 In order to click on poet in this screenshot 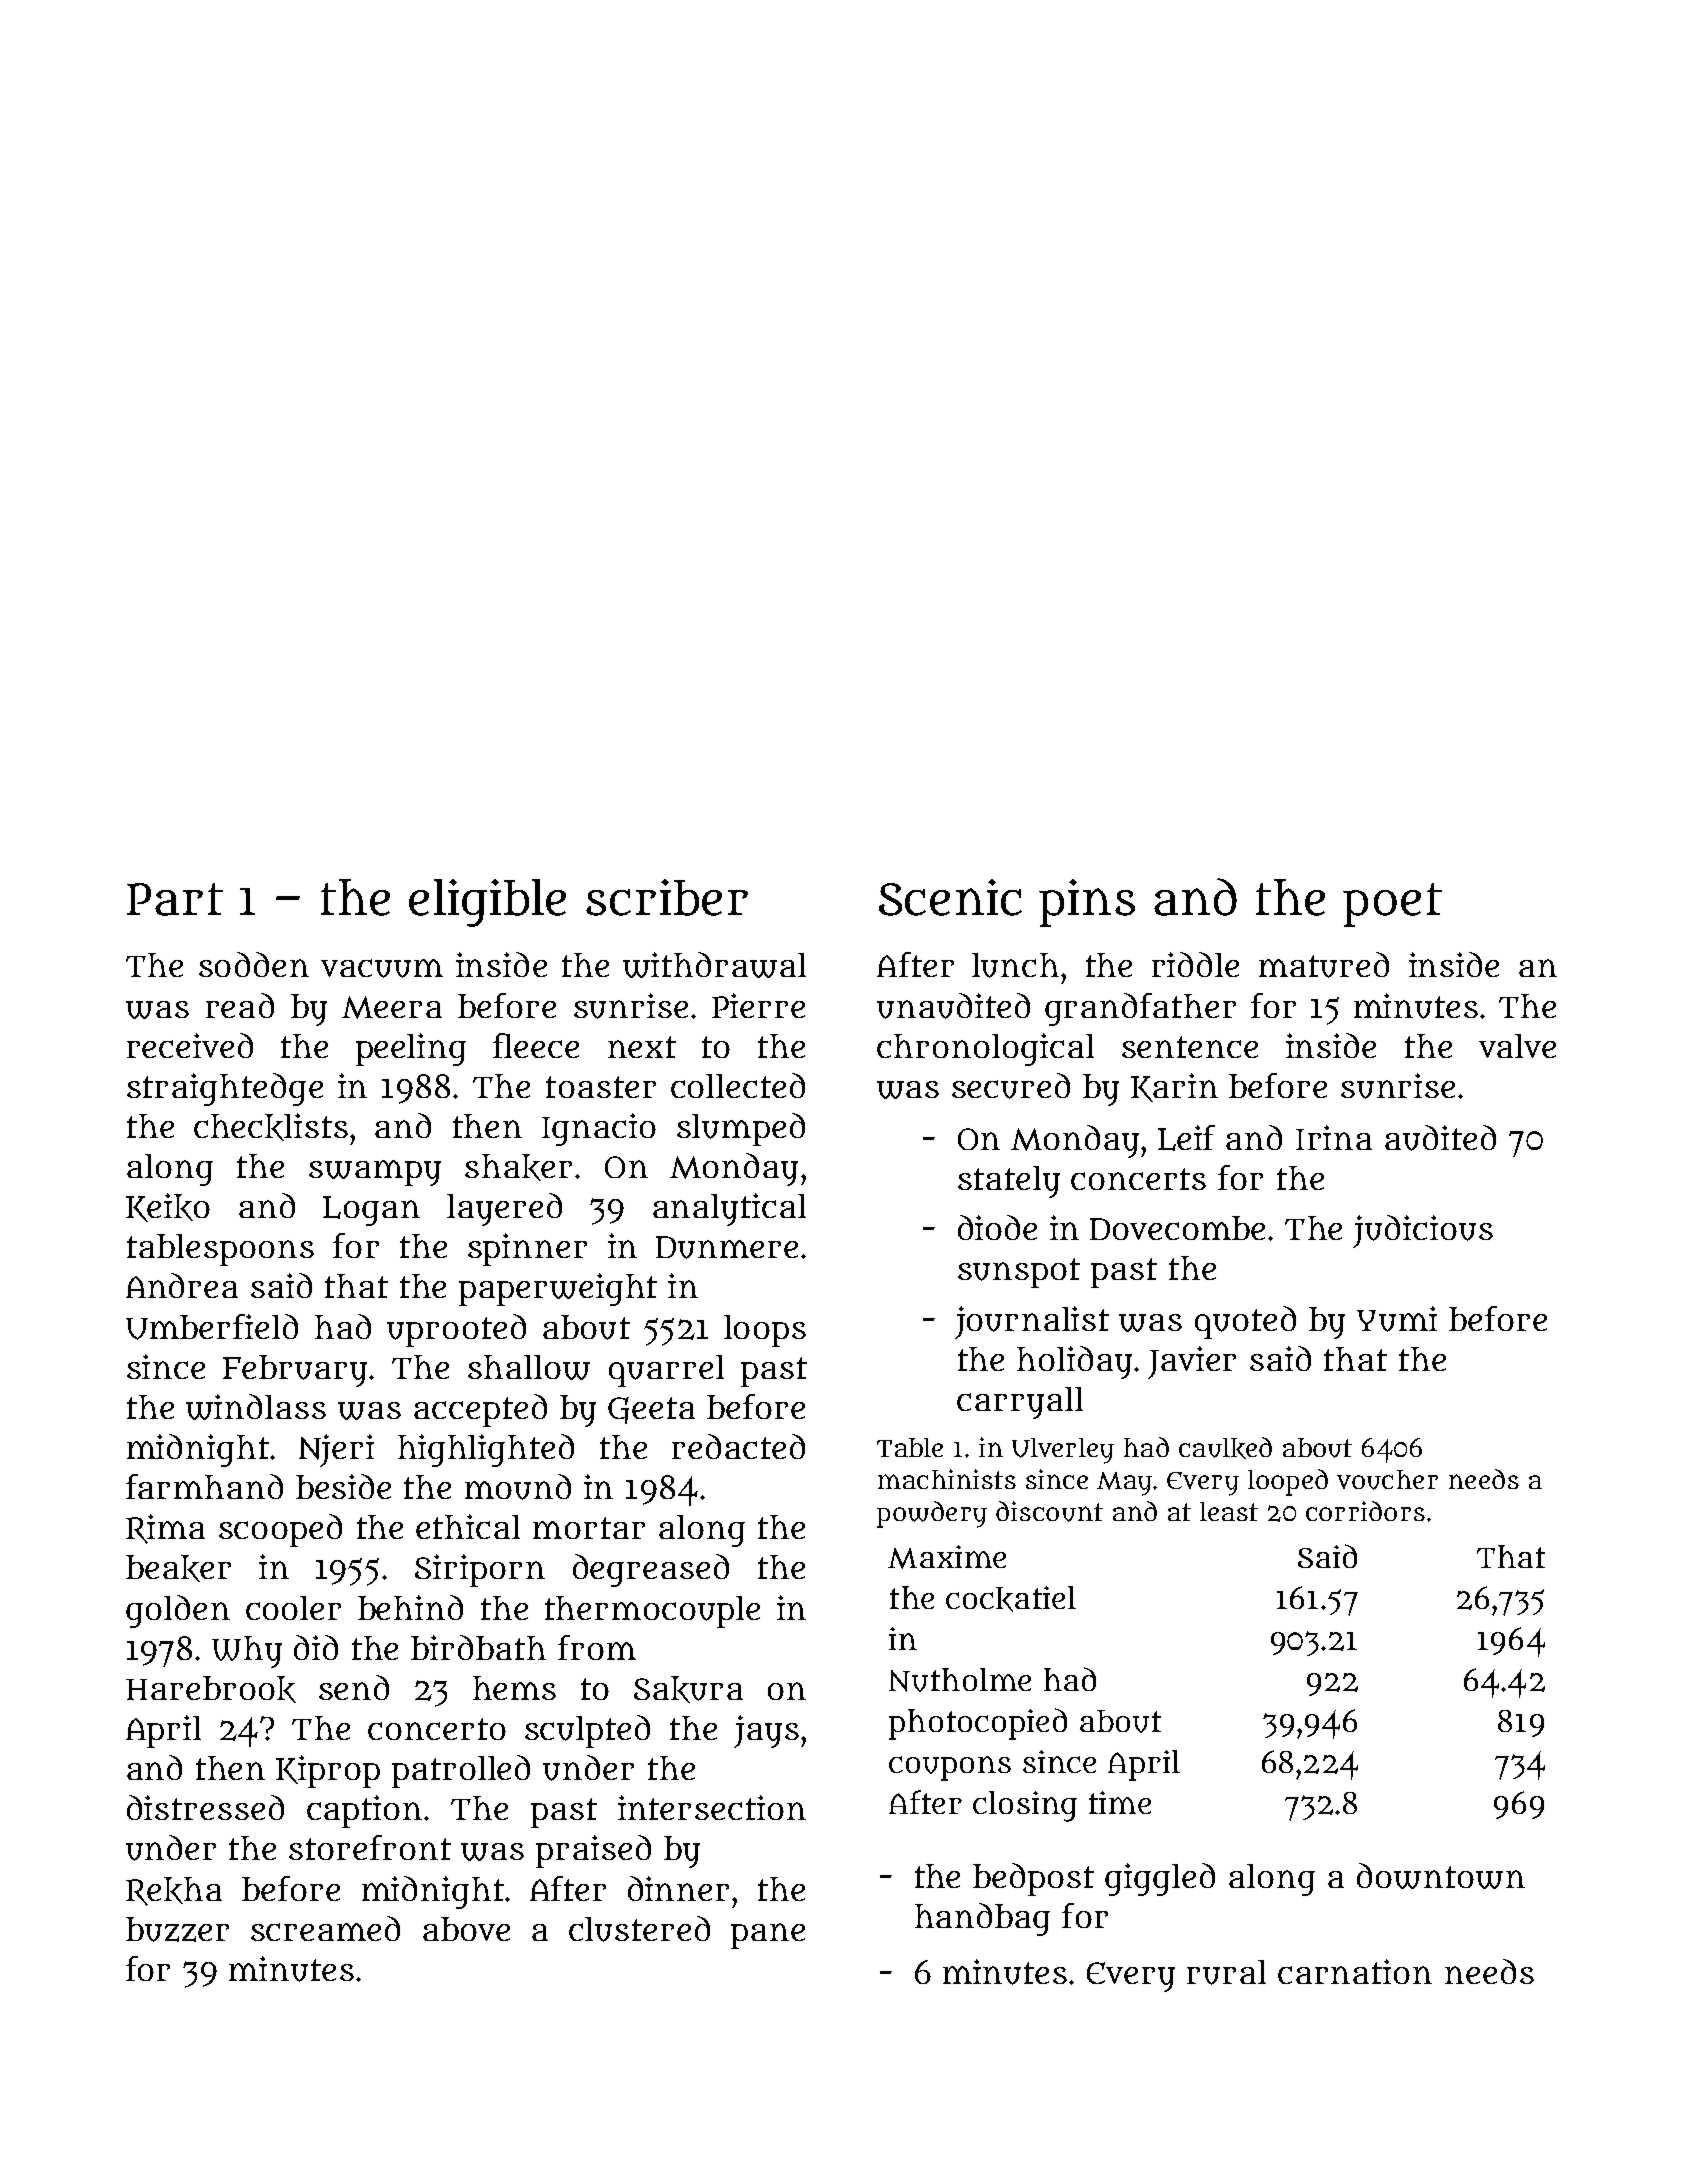, I will do `click(1392, 905)`.
